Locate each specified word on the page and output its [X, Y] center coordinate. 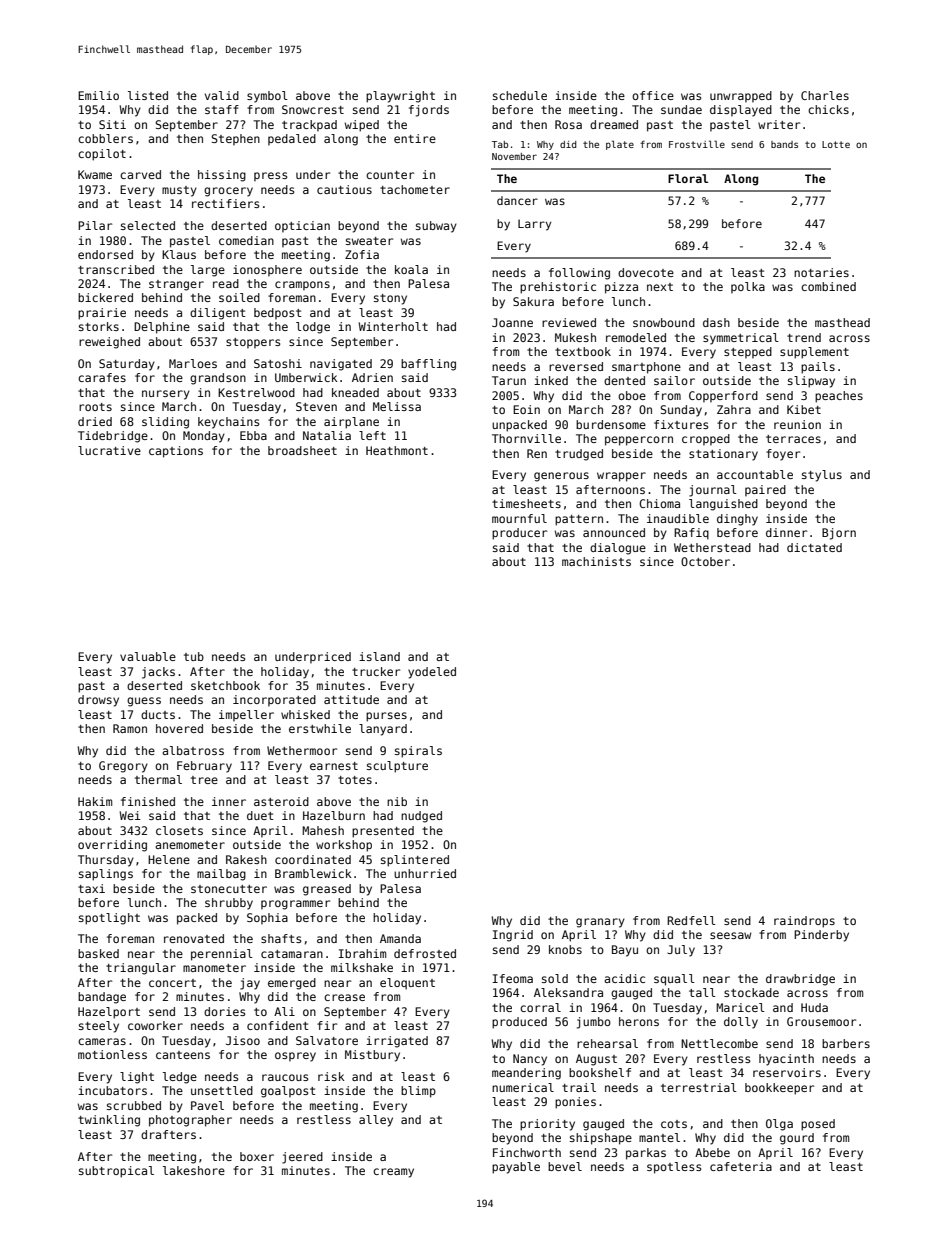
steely [99, 1027]
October [705, 561]
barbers [846, 1043]
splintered [415, 861]
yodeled [432, 673]
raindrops [804, 922]
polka [748, 287]
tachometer [415, 189]
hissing [222, 176]
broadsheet [302, 450]
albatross [193, 750]
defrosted [425, 953]
